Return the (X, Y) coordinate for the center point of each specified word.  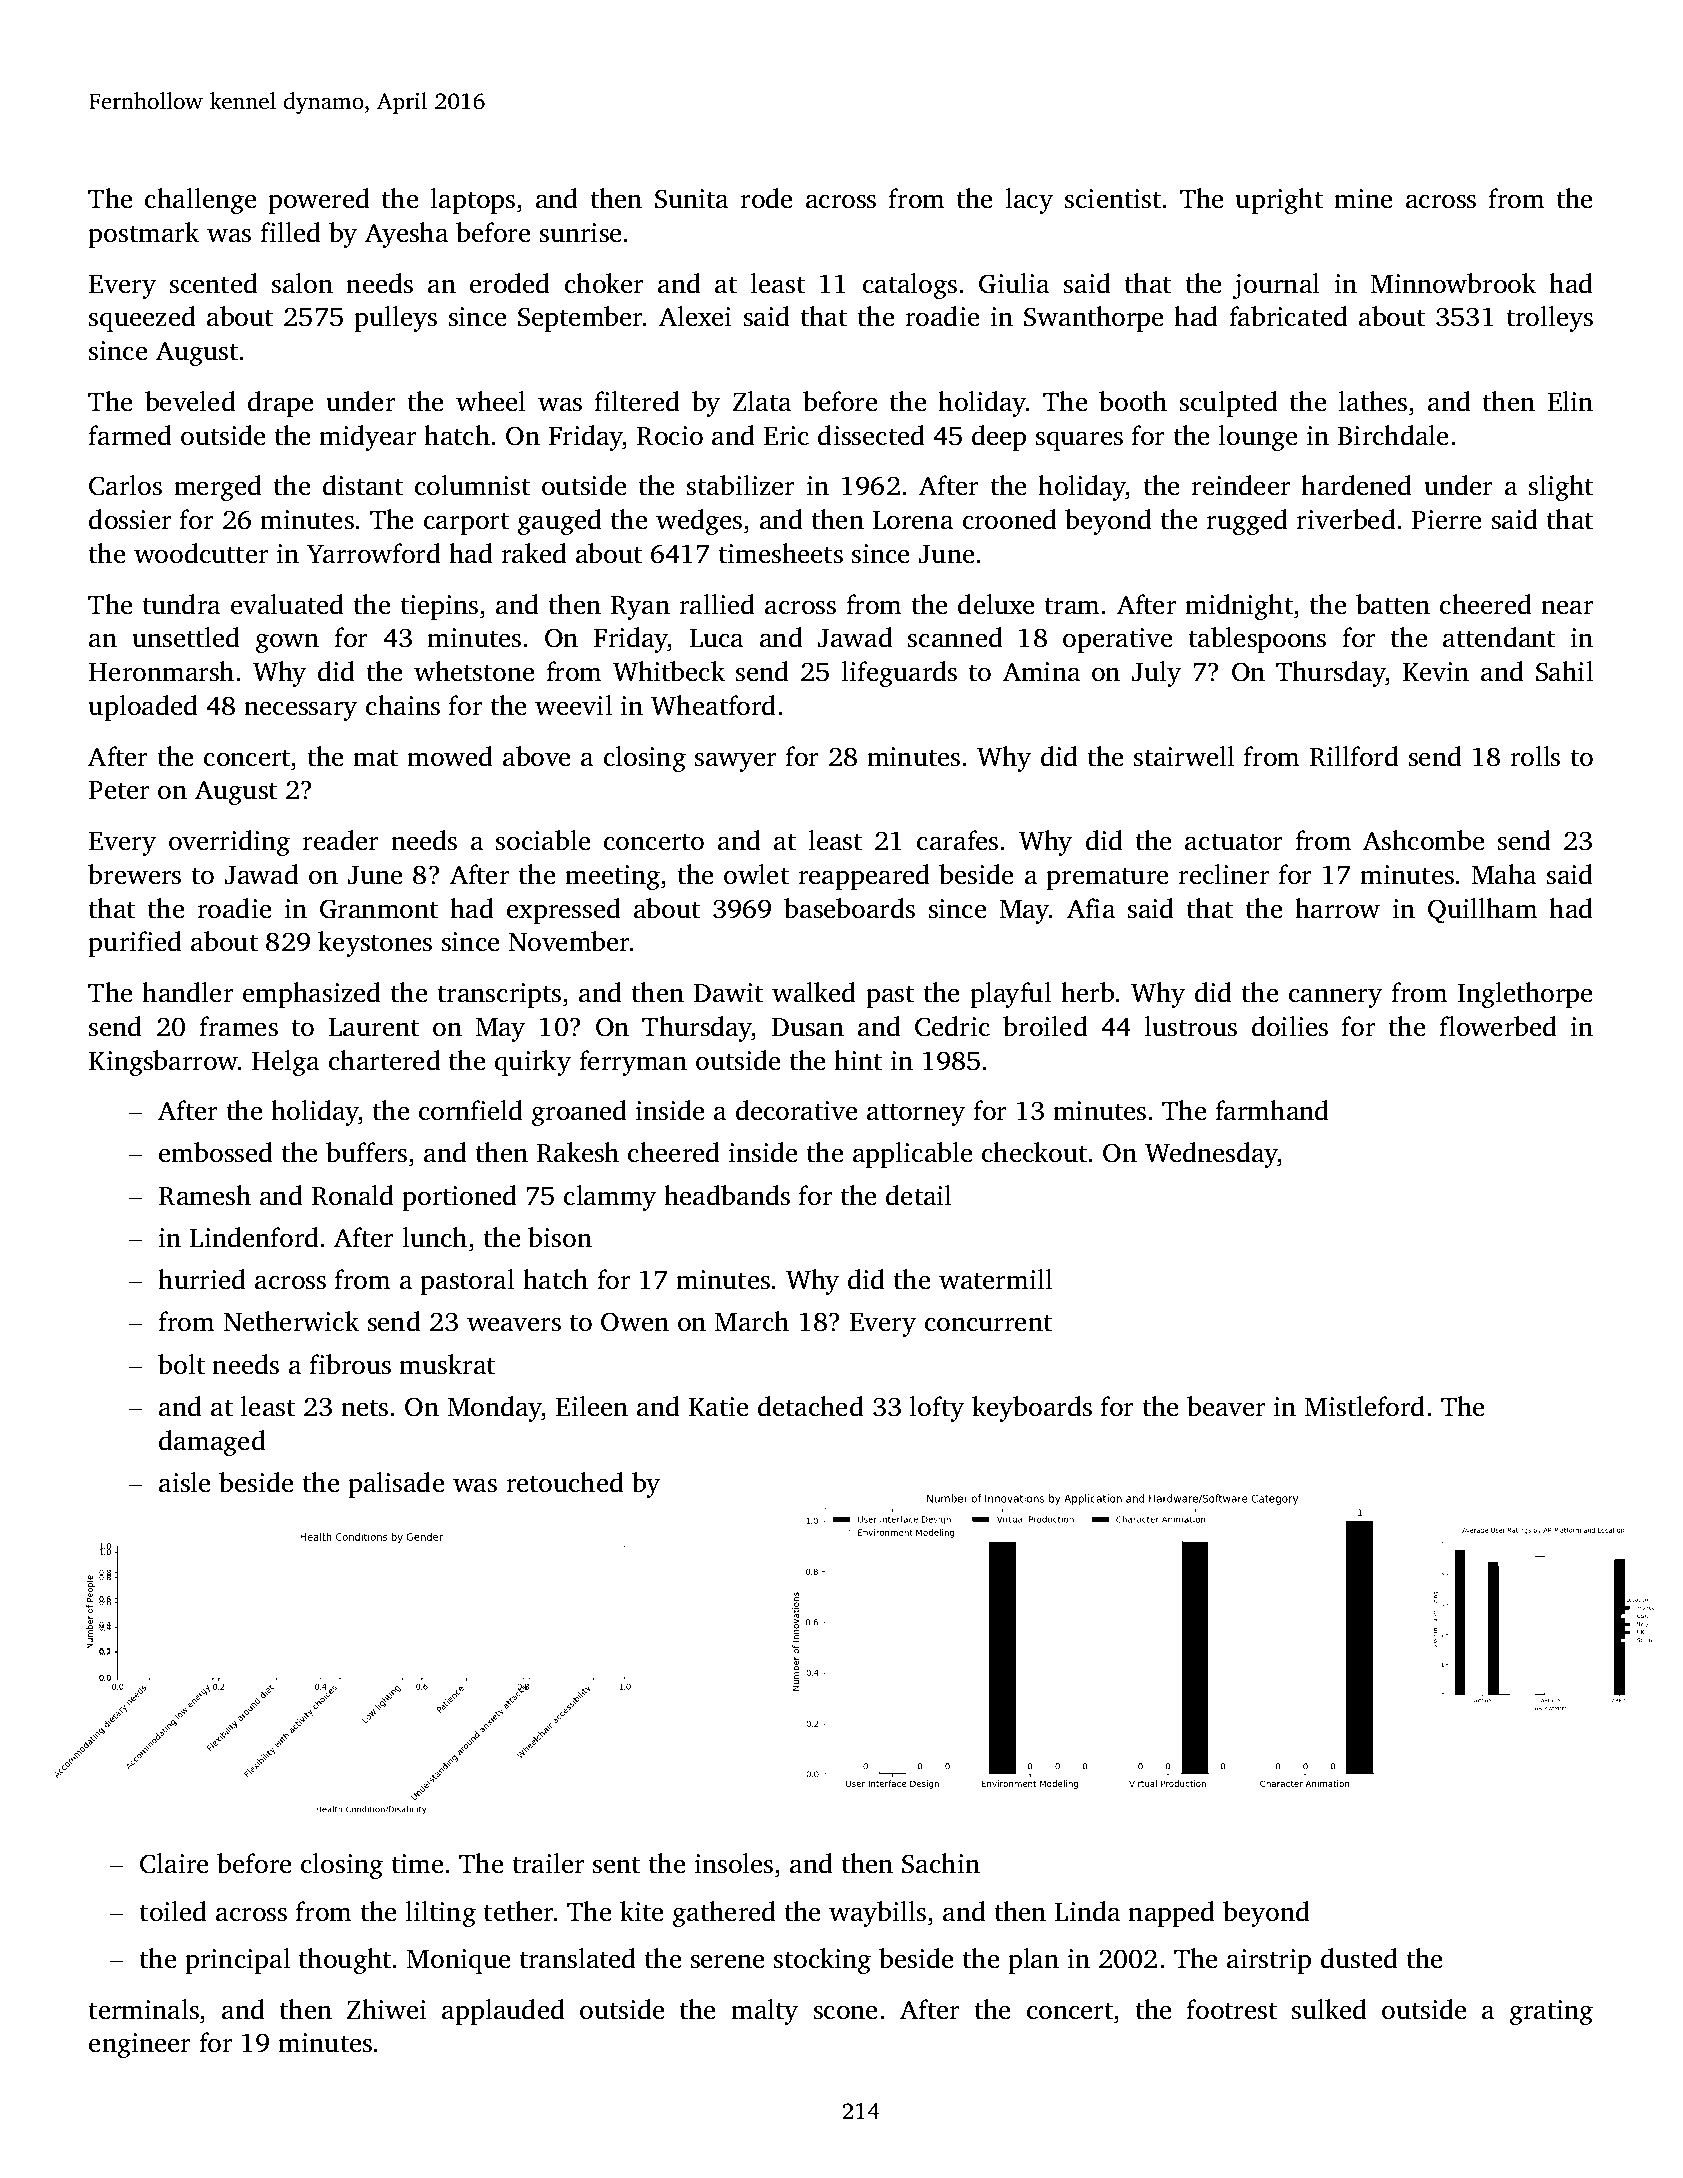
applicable (912, 1155)
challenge (200, 201)
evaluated (287, 604)
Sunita (691, 199)
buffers (366, 1152)
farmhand (1272, 1110)
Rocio (670, 436)
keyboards (1032, 1409)
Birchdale (1393, 435)
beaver (1226, 1406)
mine (1363, 199)
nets (364, 1408)
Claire (174, 1863)
